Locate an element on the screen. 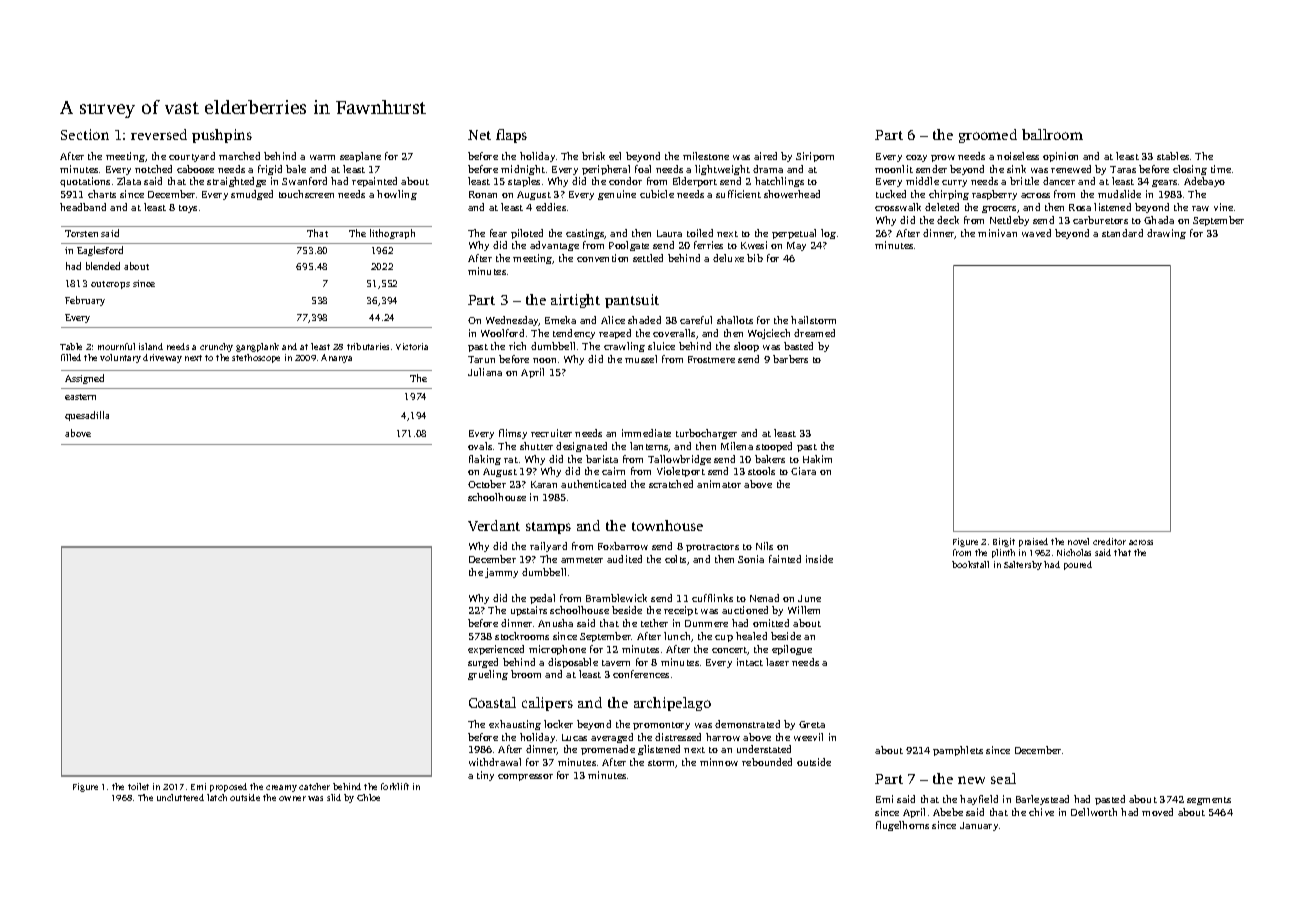  milestone is located at coordinates (706, 156).
